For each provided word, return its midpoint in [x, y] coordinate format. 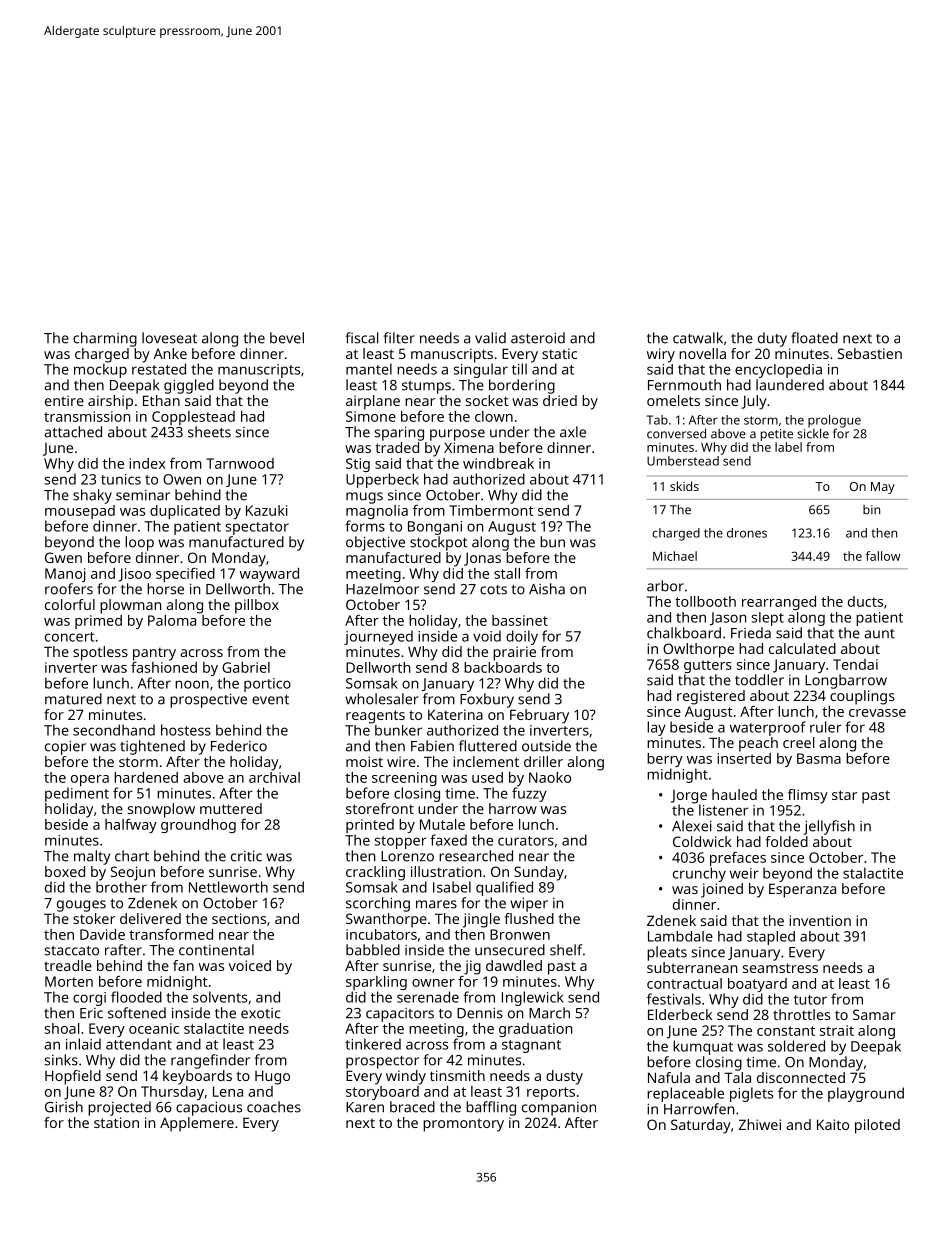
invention [820, 920]
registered [711, 697]
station [116, 1122]
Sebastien [870, 353]
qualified [504, 888]
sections [239, 918]
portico [267, 685]
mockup [100, 370]
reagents [375, 717]
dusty [564, 1077]
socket [487, 400]
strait [837, 1030]
